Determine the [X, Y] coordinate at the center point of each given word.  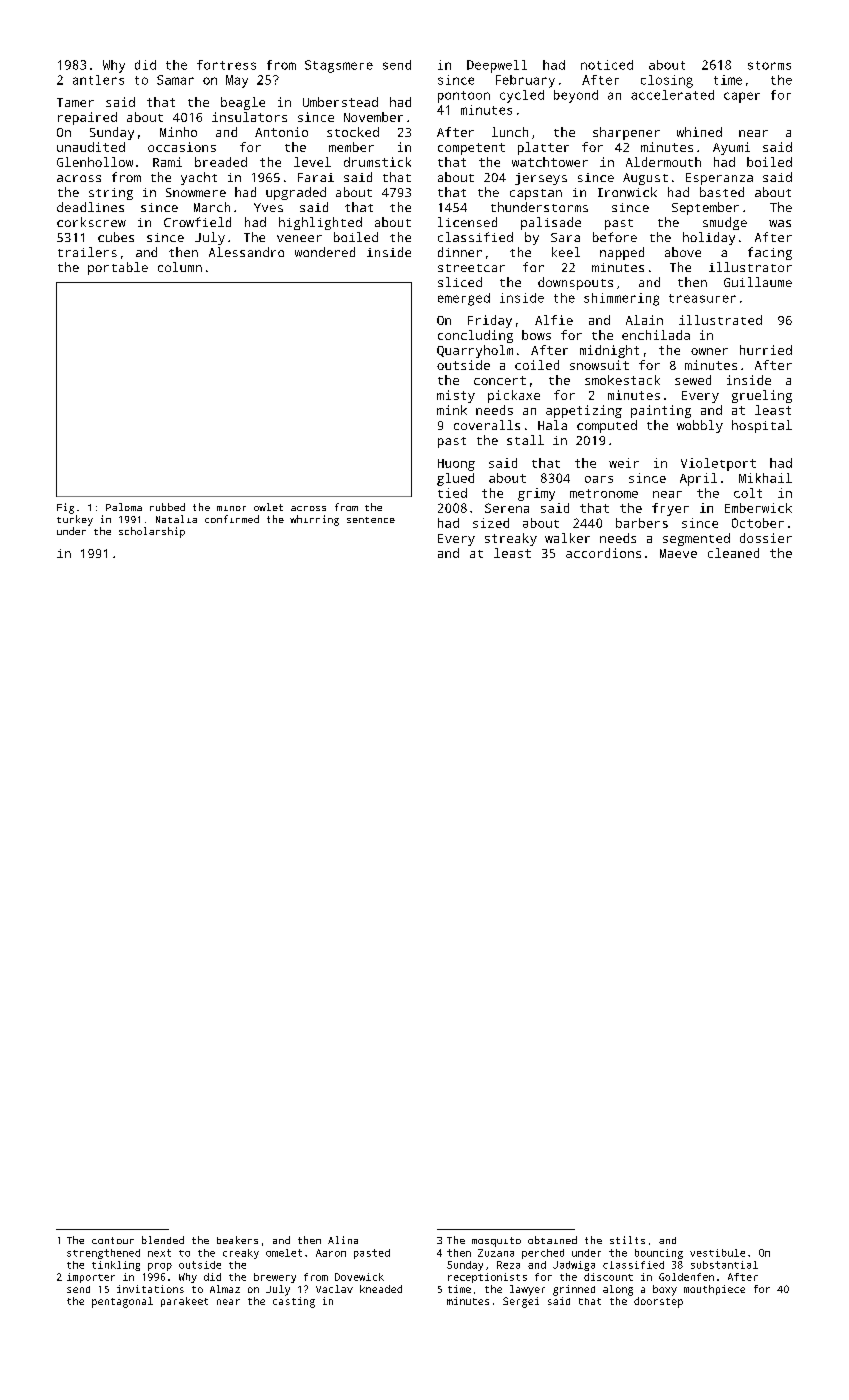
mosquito [496, 1242]
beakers [237, 1240]
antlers [98, 80]
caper [742, 97]
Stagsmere [339, 66]
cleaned [733, 553]
